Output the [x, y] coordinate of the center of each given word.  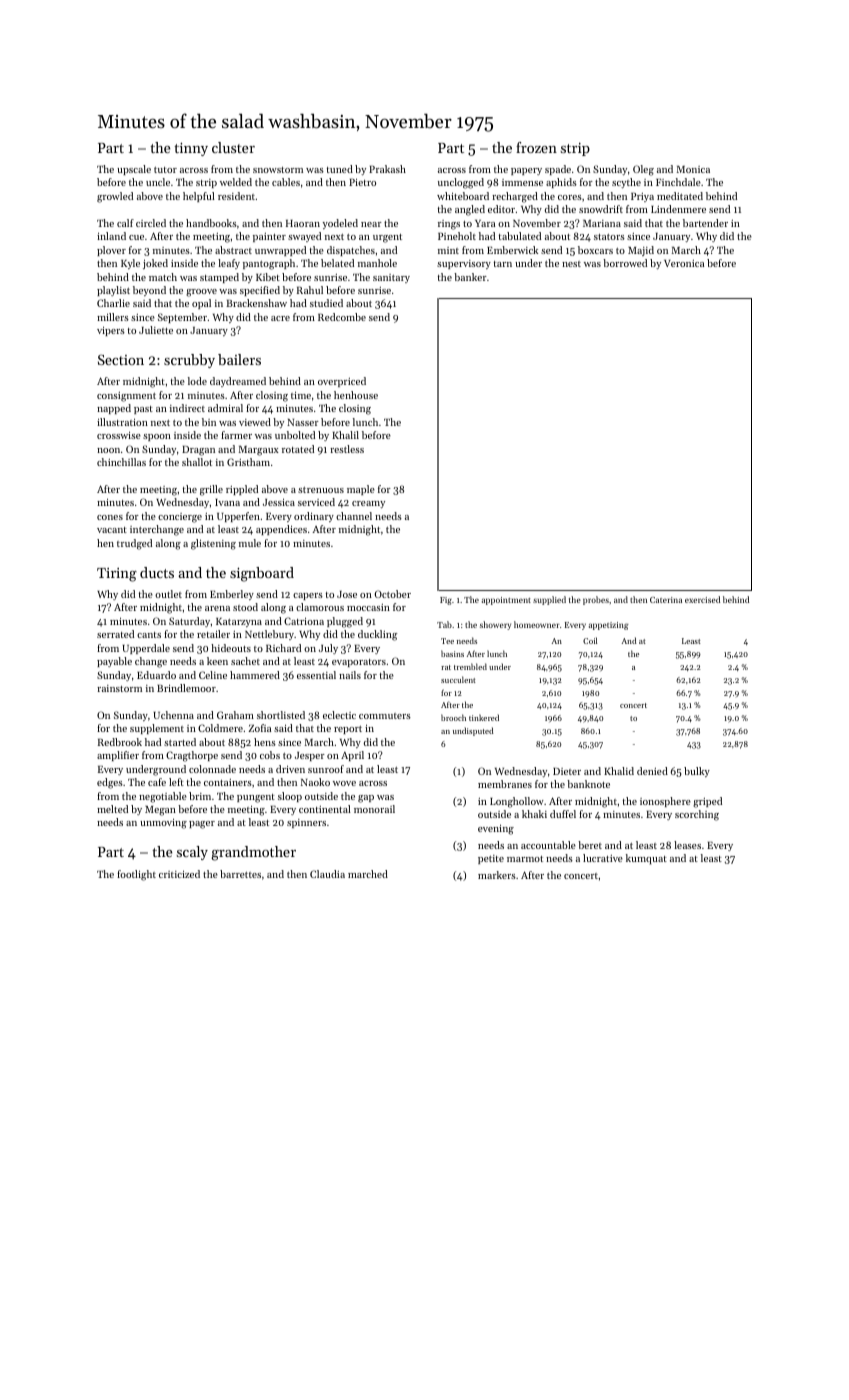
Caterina [666, 600]
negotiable [163, 797]
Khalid [619, 771]
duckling [377, 635]
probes [596, 600]
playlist [113, 291]
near [371, 224]
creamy [368, 504]
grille [211, 490]
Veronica [684, 263]
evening [496, 830]
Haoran [303, 223]
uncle [158, 182]
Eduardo [156, 675]
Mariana [602, 223]
